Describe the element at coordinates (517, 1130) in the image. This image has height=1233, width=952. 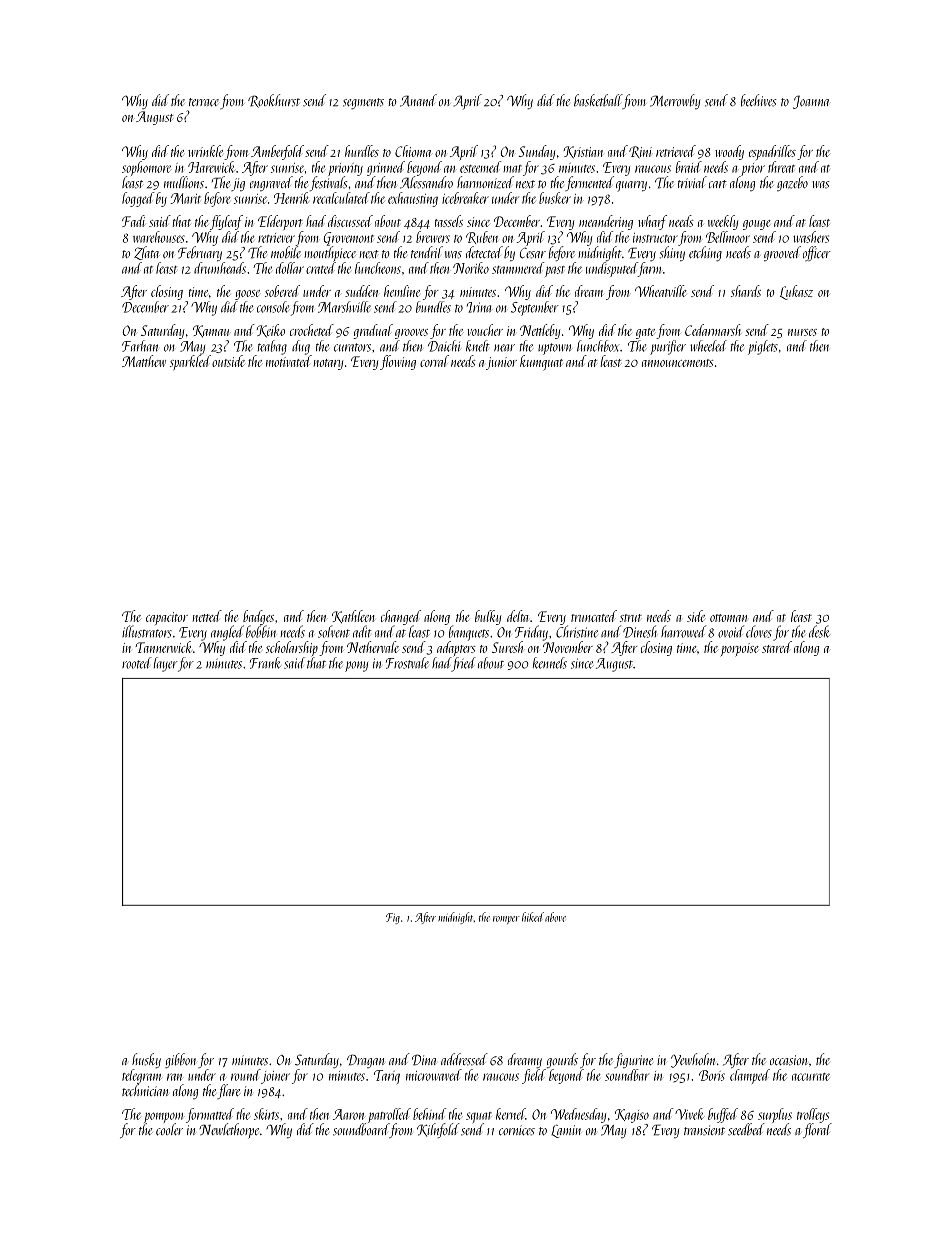
I see `cornices` at that location.
